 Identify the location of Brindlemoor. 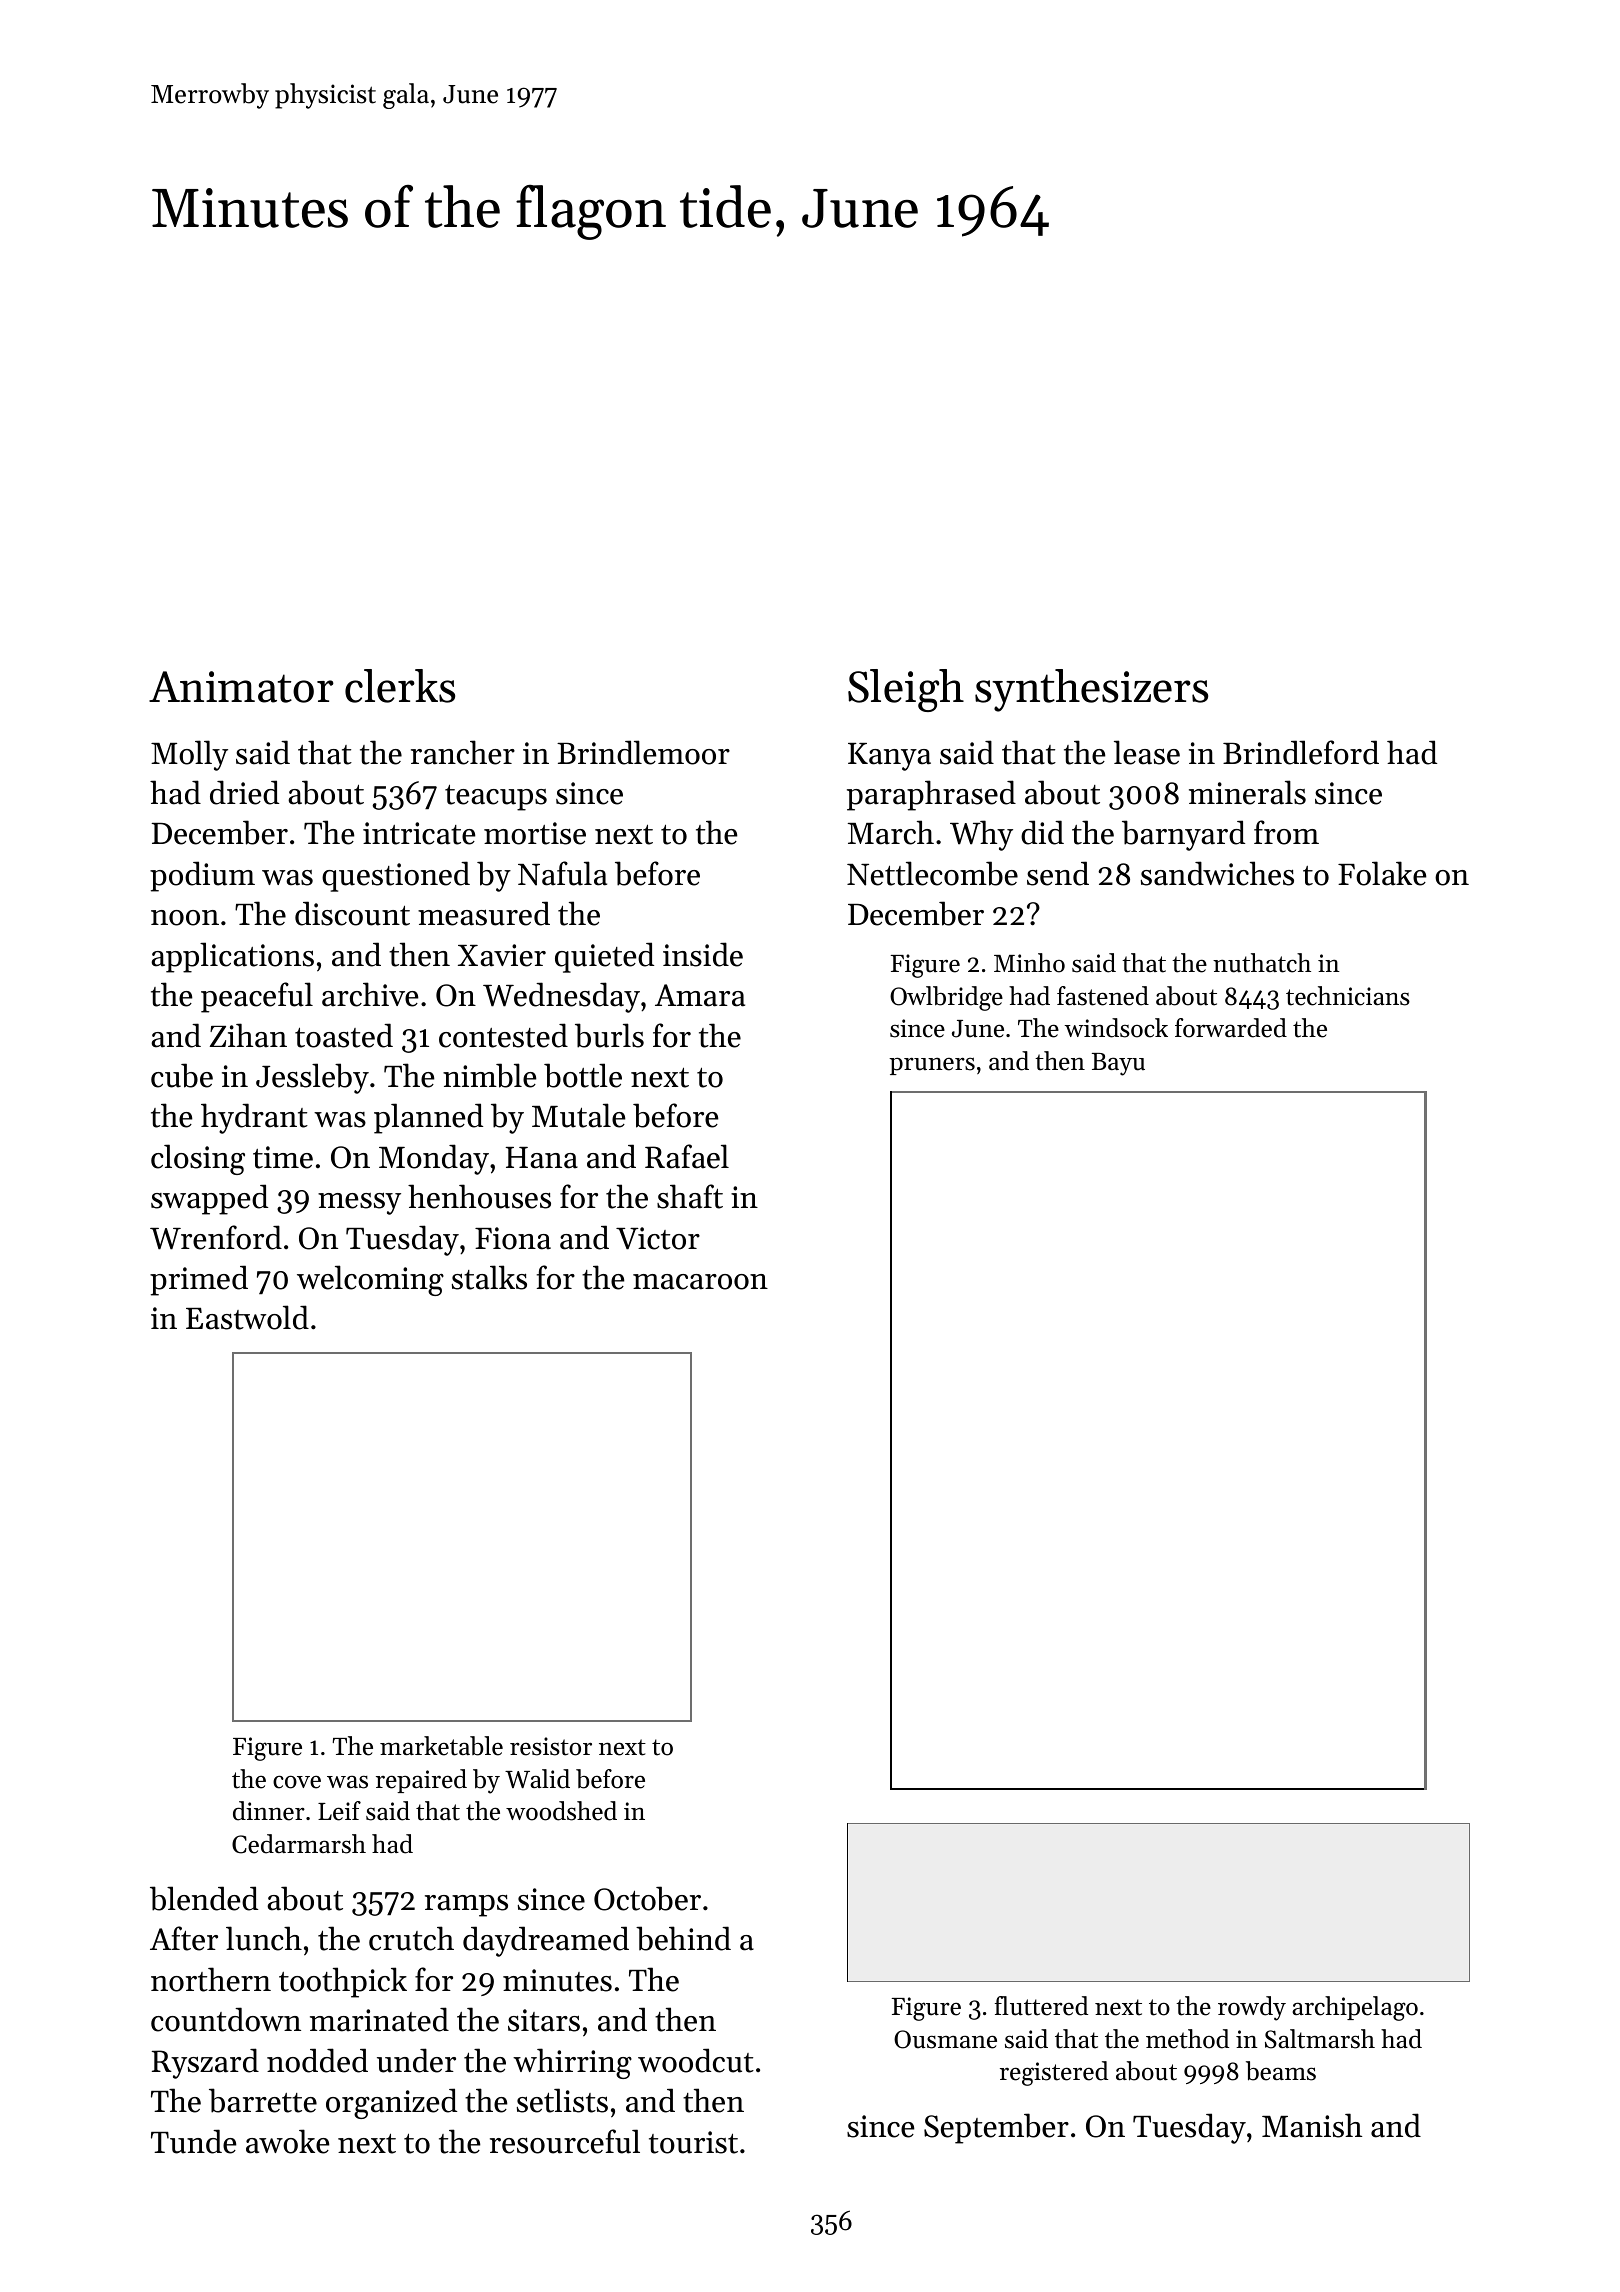
(643, 752).
